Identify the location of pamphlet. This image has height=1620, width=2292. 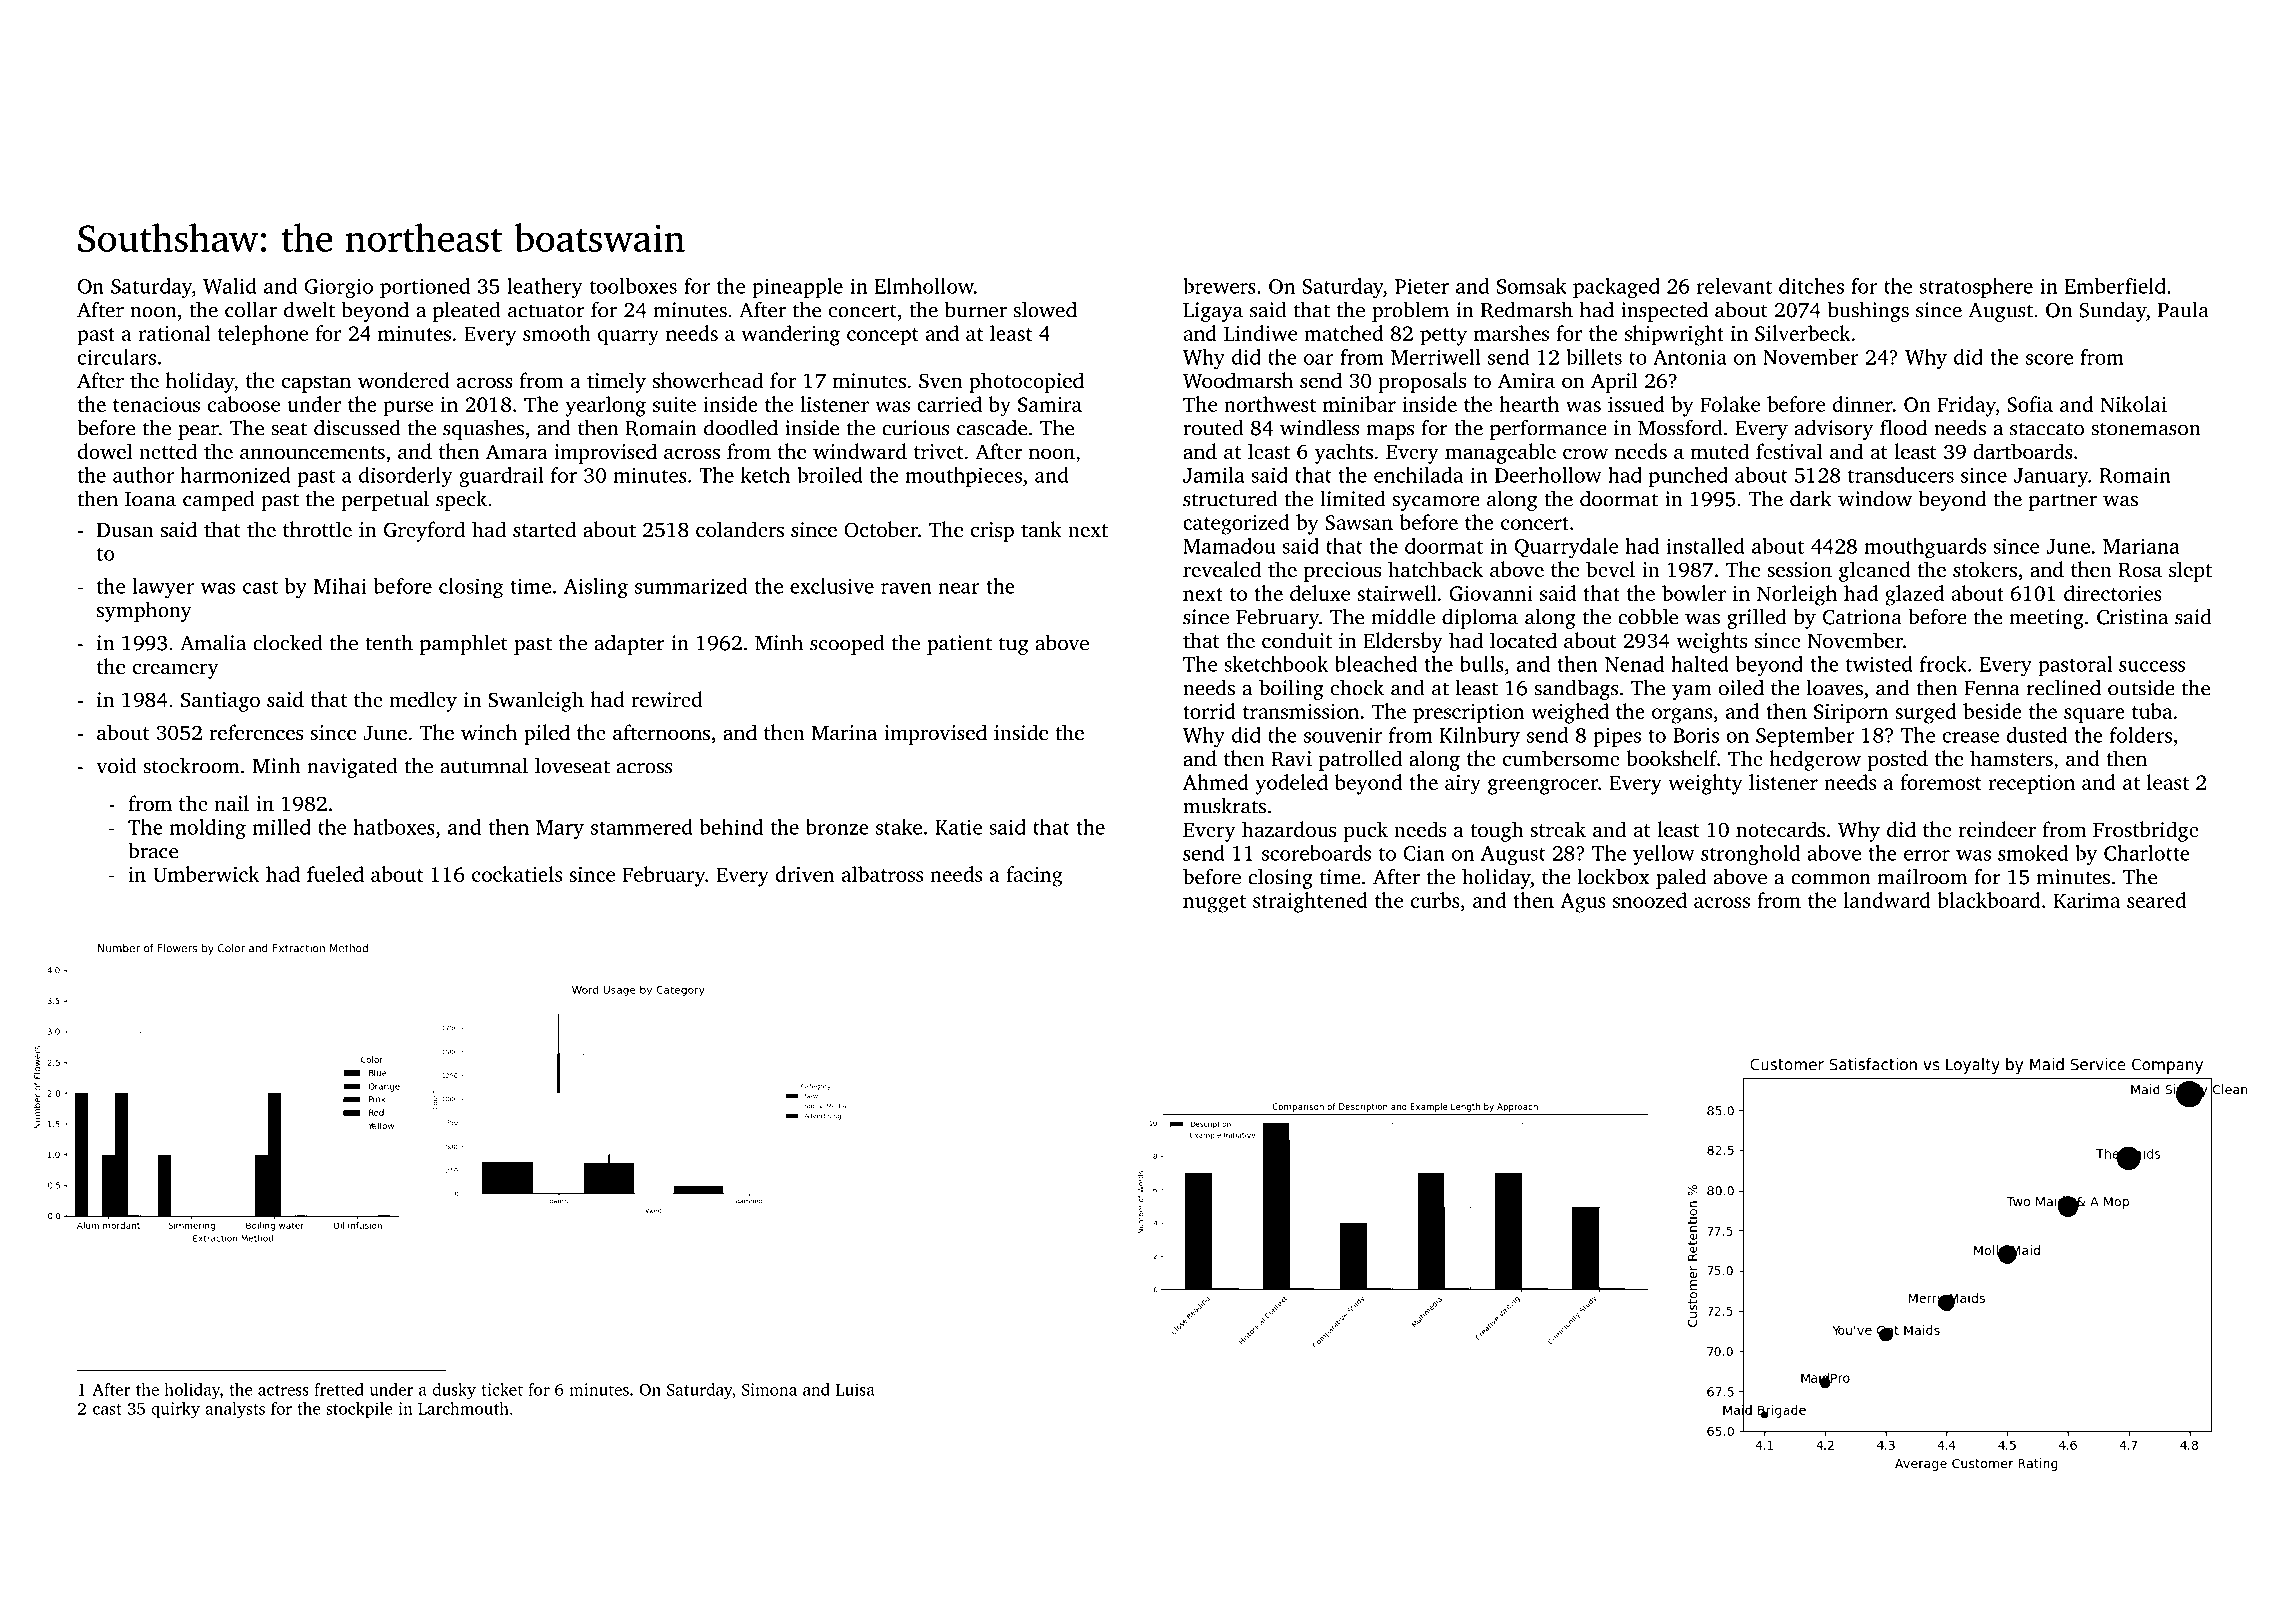
(464, 644).
